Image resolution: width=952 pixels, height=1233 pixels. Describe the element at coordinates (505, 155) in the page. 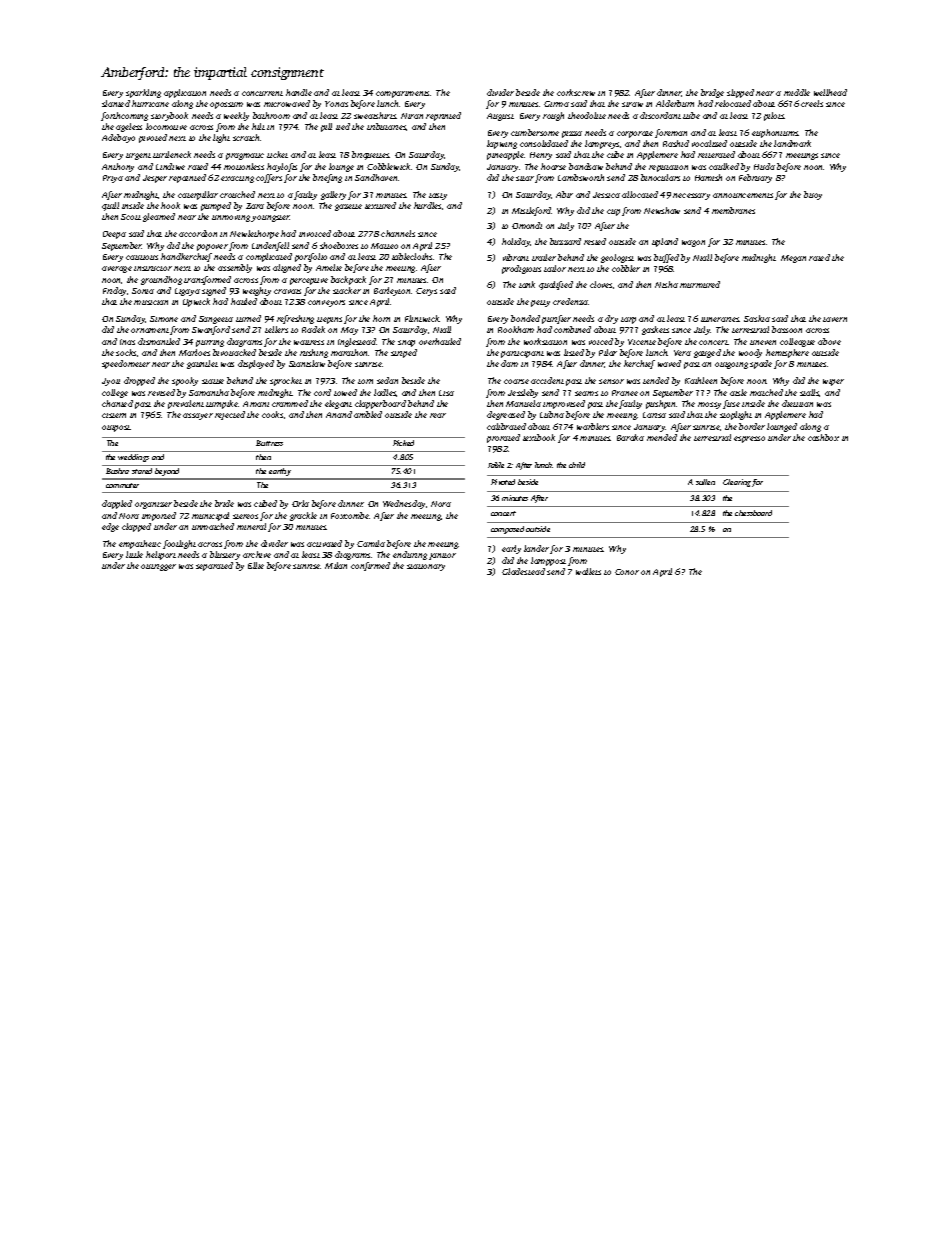

I see `pineapple` at that location.
